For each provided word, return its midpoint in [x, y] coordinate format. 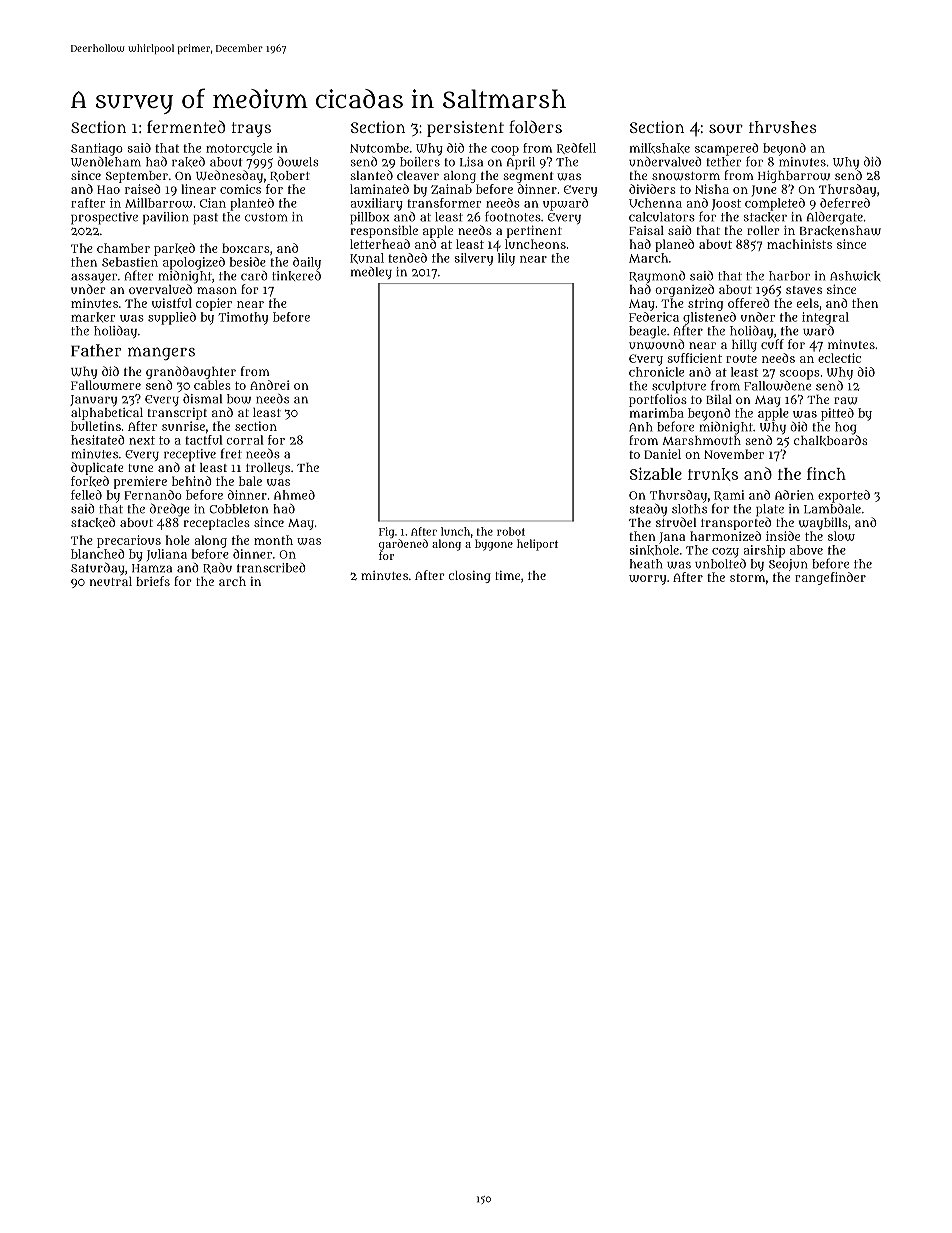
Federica [654, 317]
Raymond [657, 277]
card [254, 276]
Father [96, 350]
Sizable [656, 473]
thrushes [783, 127]
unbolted [720, 564]
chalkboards [830, 440]
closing [469, 577]
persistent [465, 129]
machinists [799, 244]
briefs [153, 581]
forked [90, 481]
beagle [647, 332]
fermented [186, 126]
